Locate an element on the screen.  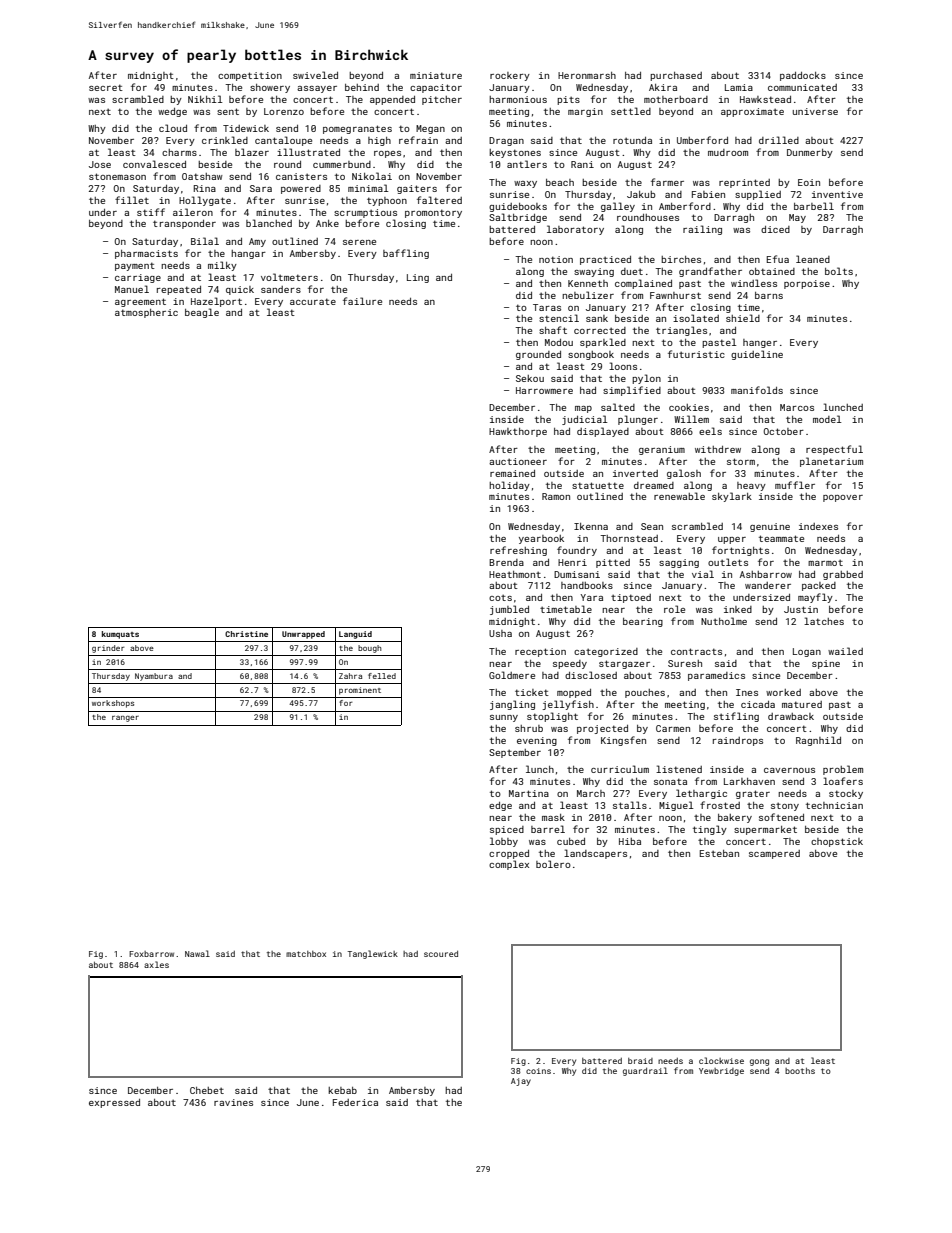
secret is located at coordinates (106, 87).
